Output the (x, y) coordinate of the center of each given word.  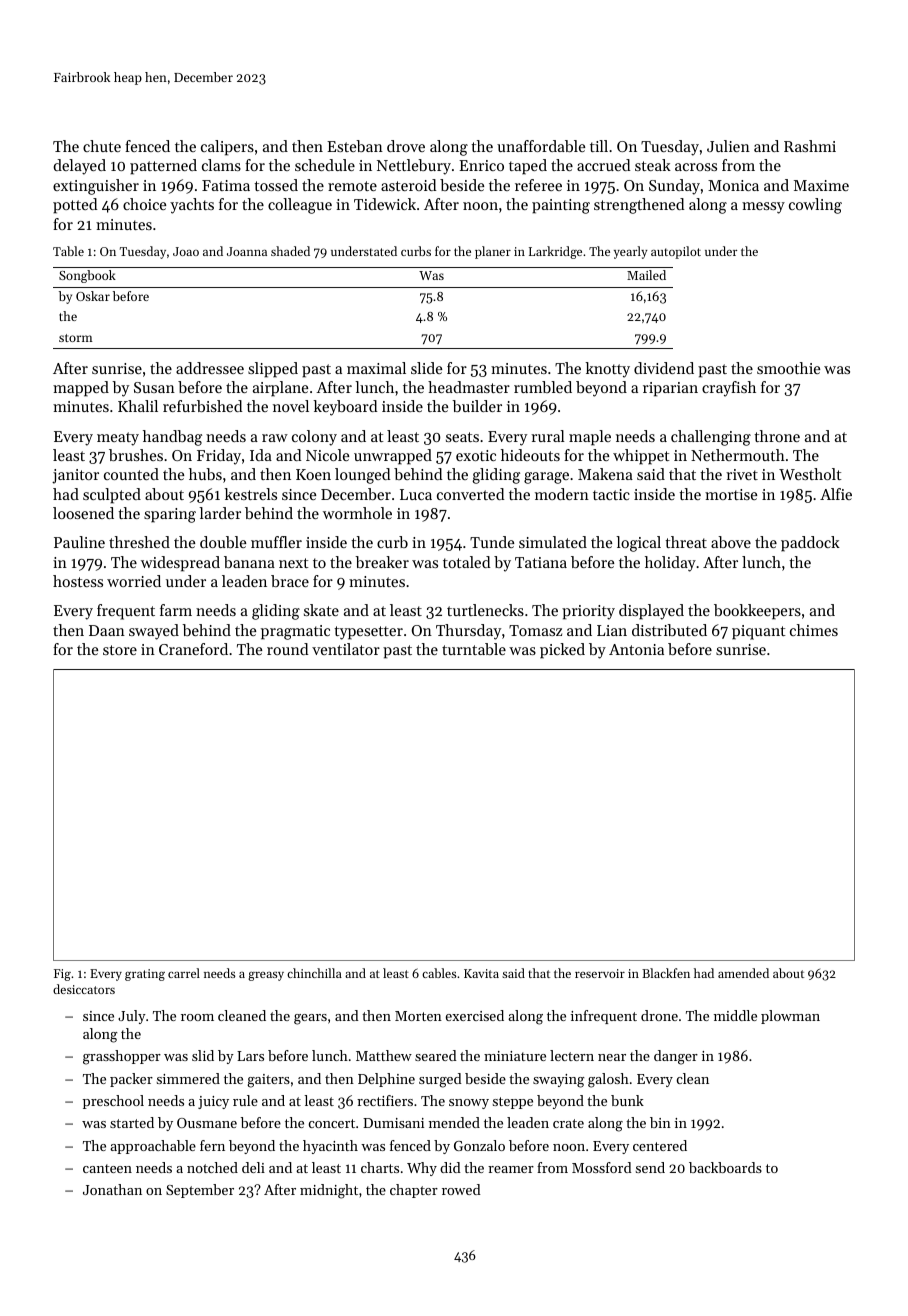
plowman (790, 1017)
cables (439, 973)
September (200, 1191)
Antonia (636, 649)
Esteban (355, 146)
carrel (184, 973)
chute (102, 146)
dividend (664, 368)
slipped (273, 370)
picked (562, 651)
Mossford (602, 1167)
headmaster (469, 387)
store (120, 650)
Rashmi (810, 146)
